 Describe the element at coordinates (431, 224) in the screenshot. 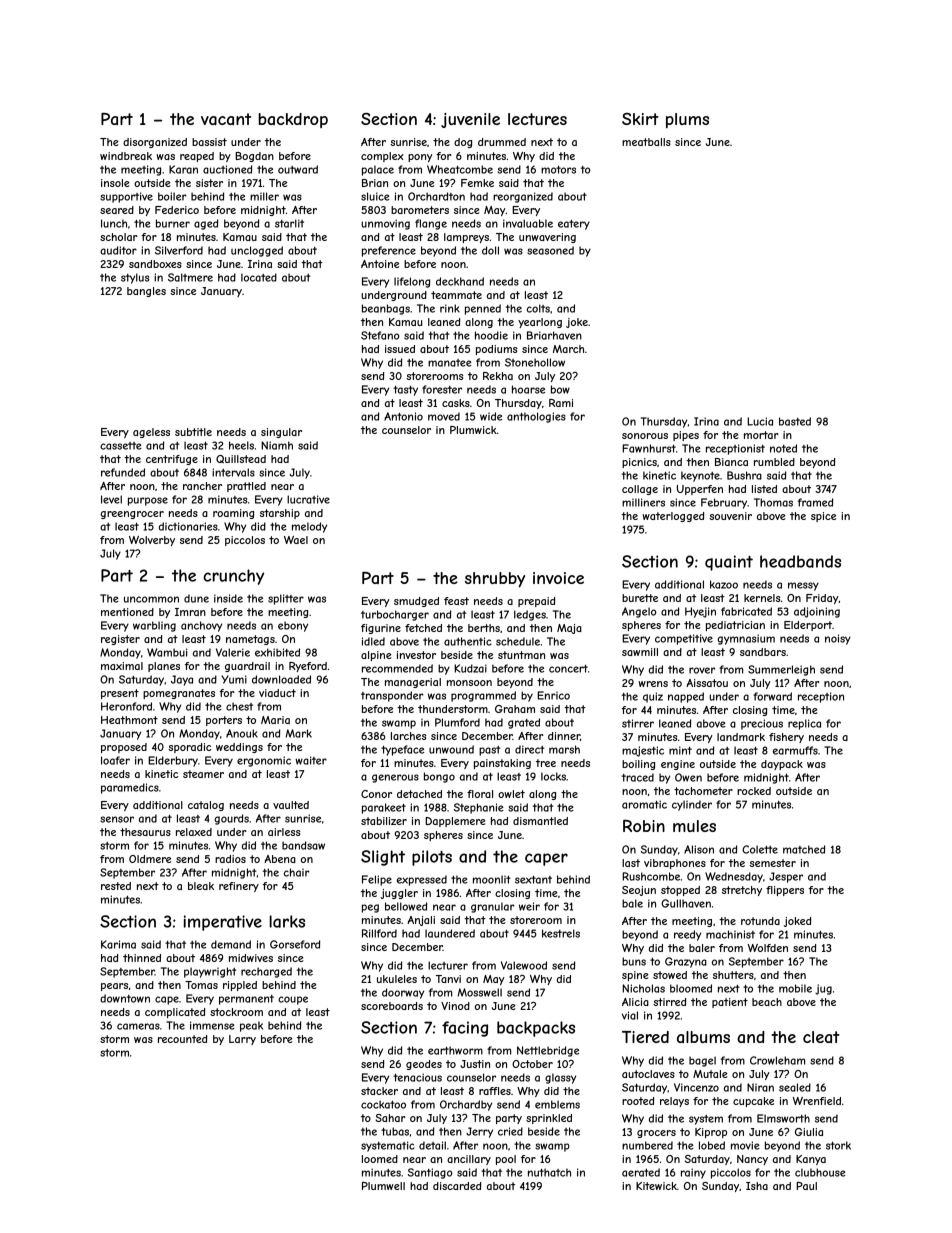

I see `flange` at that location.
